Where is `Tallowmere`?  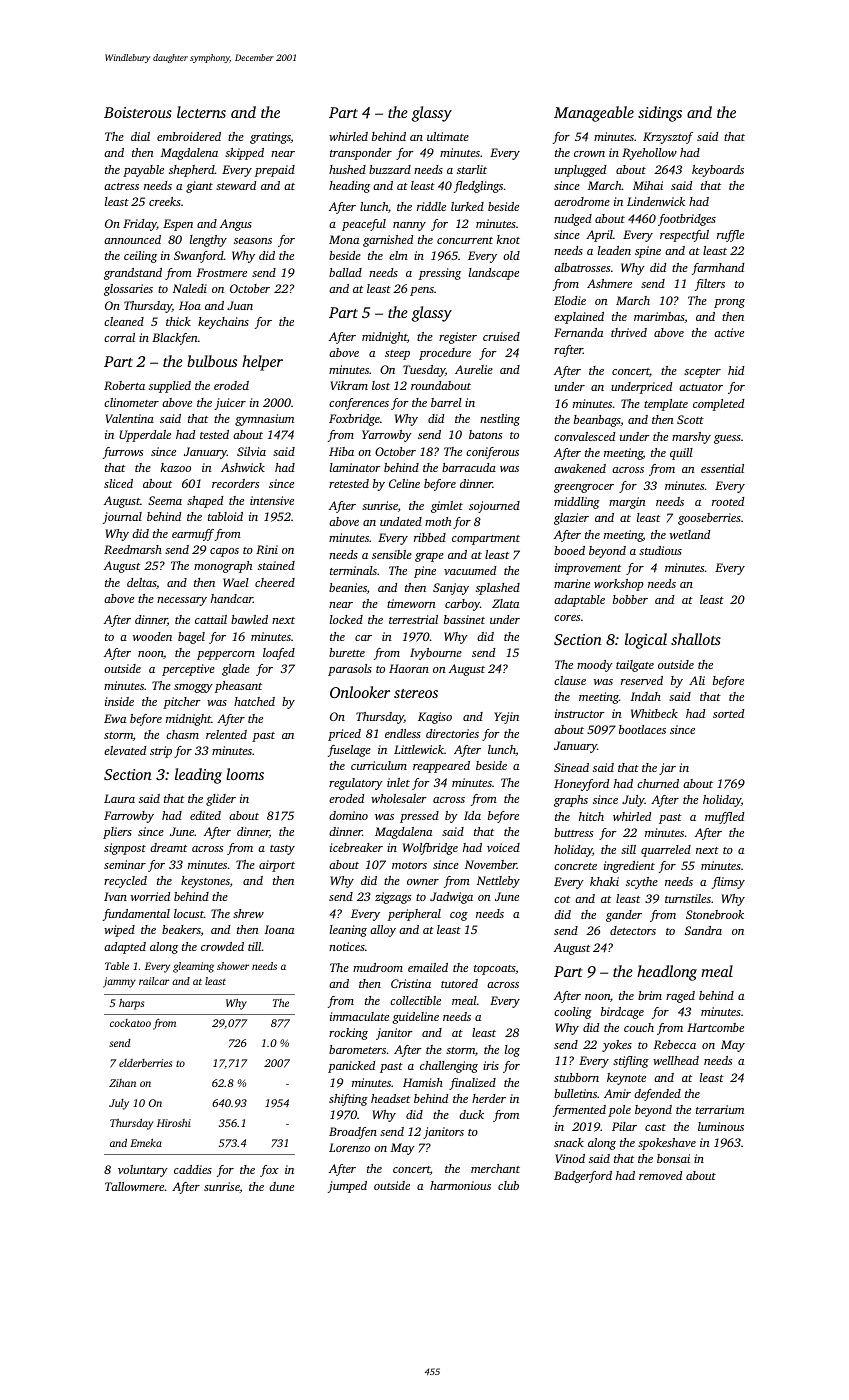
Tallowmere is located at coordinates (134, 1186).
